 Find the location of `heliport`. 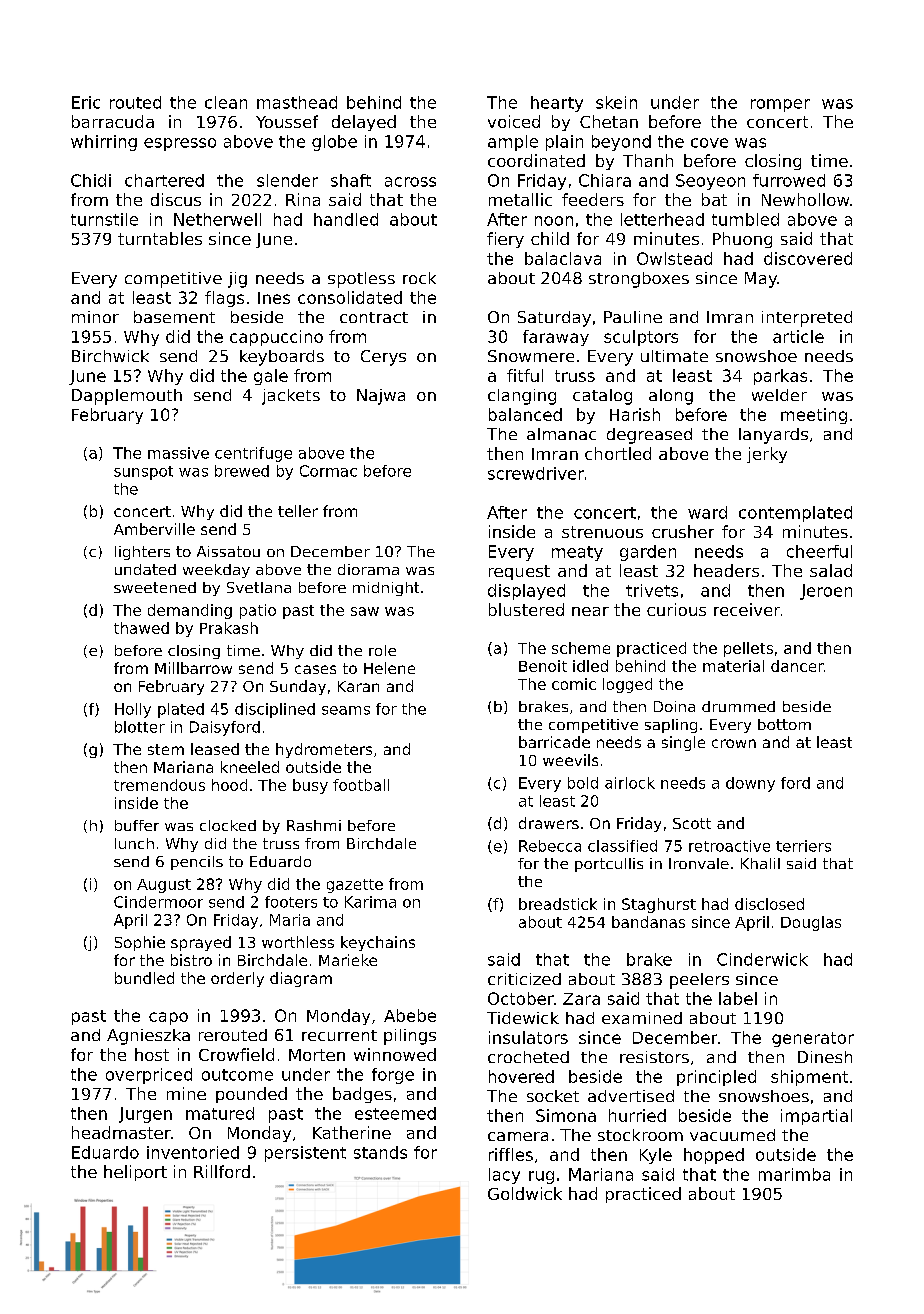

heliport is located at coordinates (135, 1173).
